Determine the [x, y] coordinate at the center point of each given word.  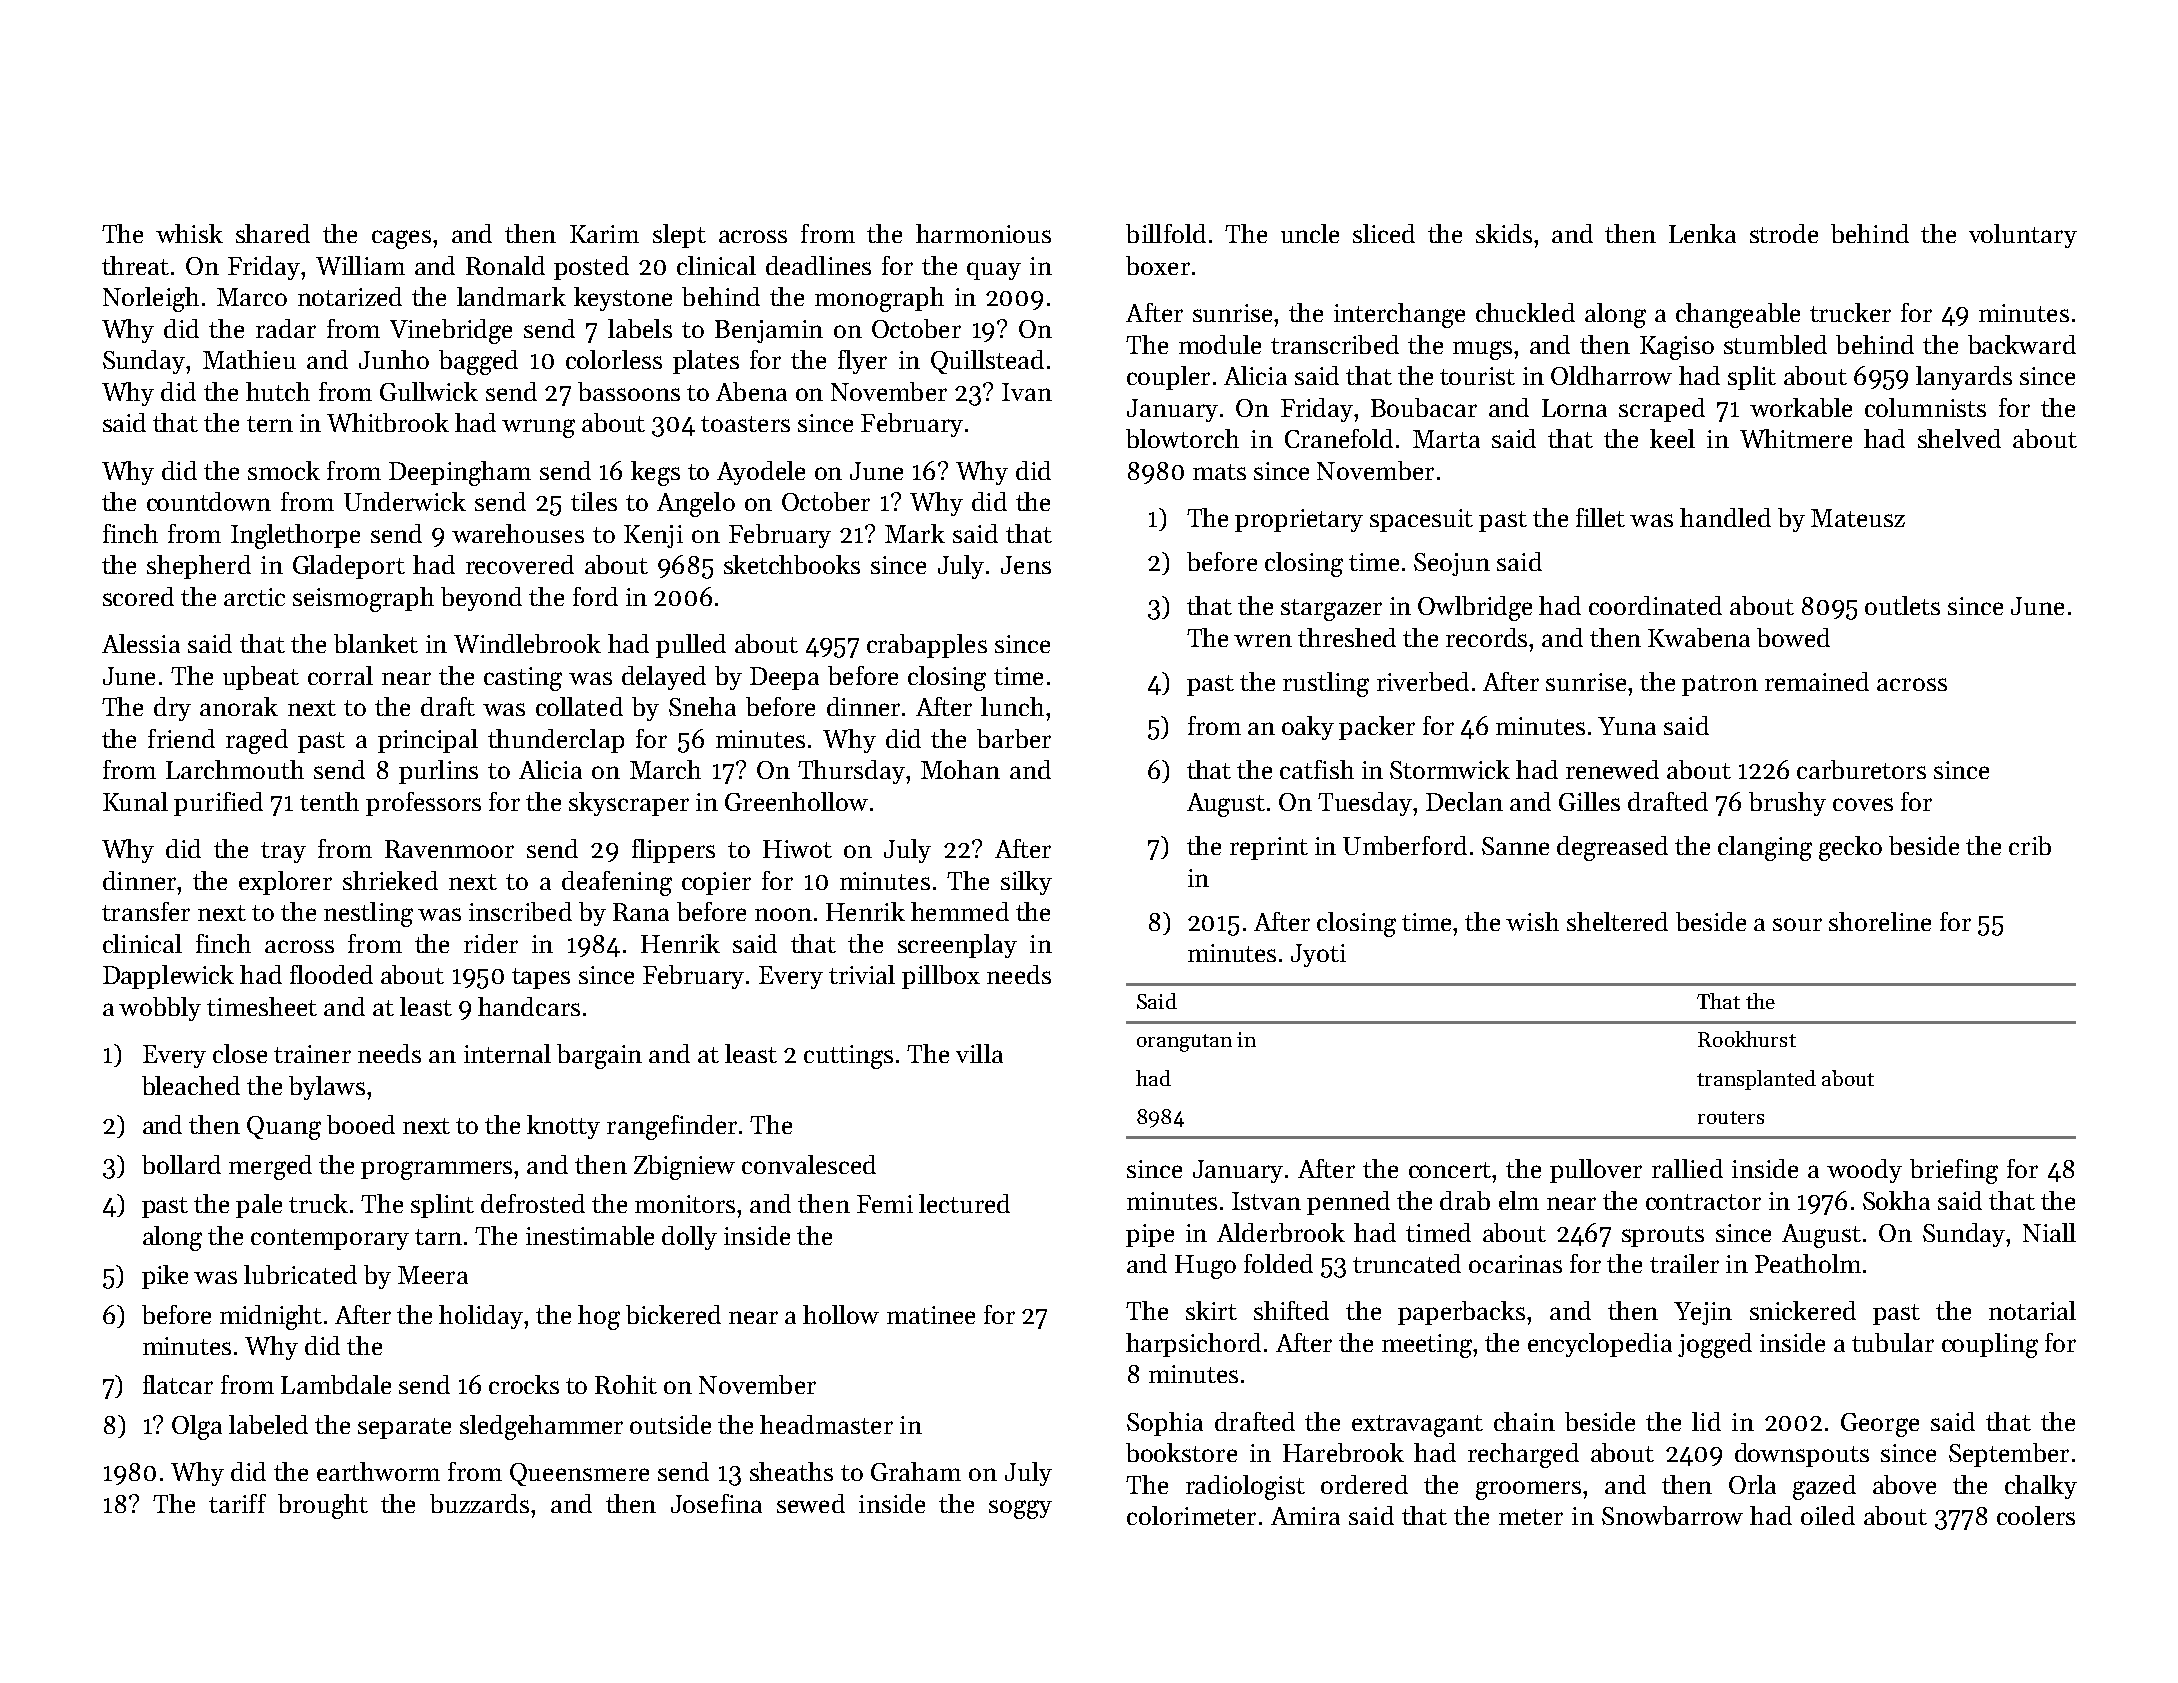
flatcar [178, 1384]
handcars [529, 1006]
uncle [1310, 233]
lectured [964, 1203]
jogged [1715, 1345]
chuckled [1525, 312]
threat [135, 265]
